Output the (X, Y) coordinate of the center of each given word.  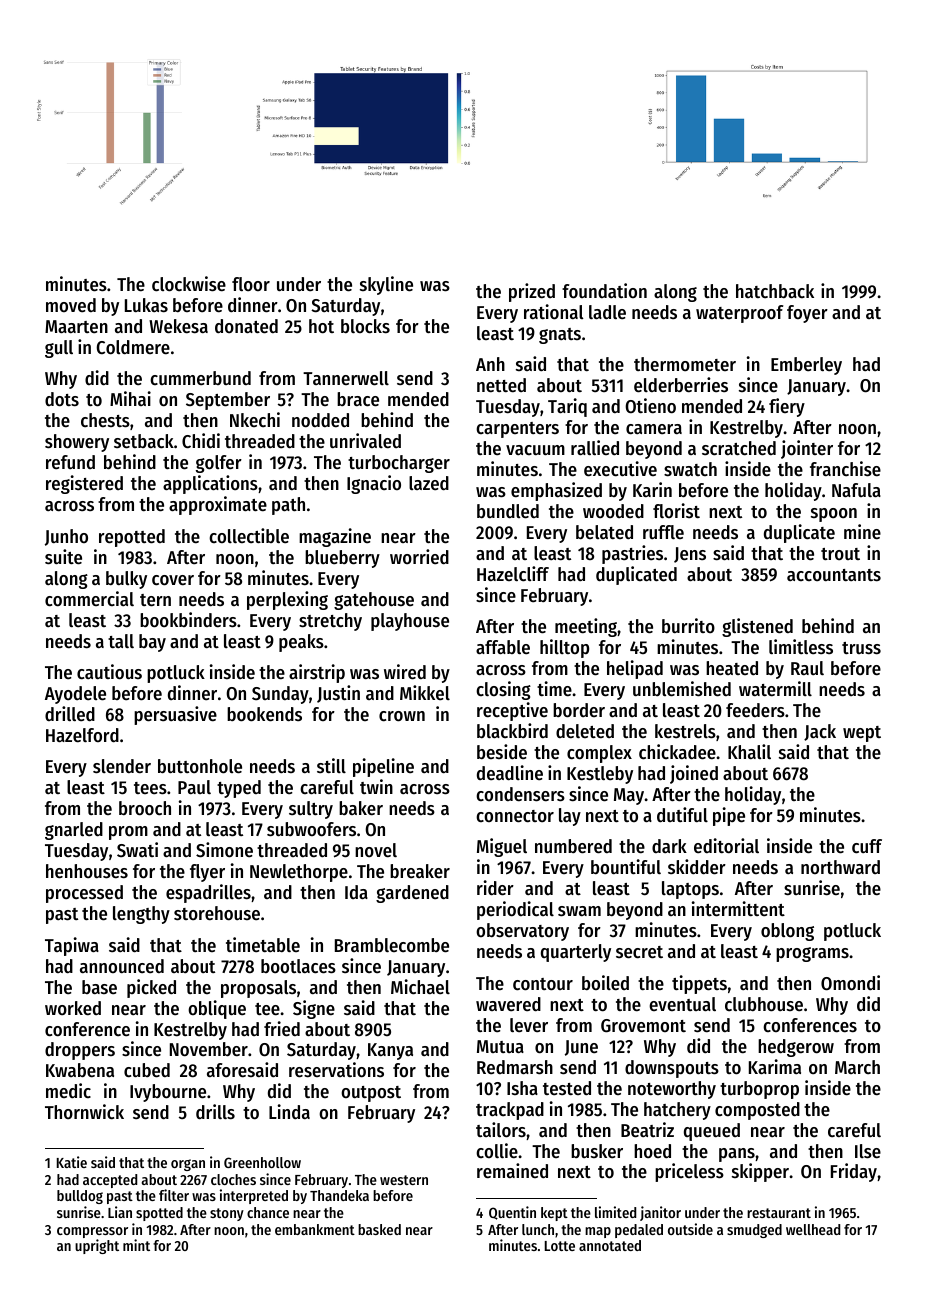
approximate (218, 505)
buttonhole (200, 766)
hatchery (677, 1111)
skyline (386, 285)
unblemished (682, 689)
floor (251, 284)
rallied (595, 448)
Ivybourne (168, 1093)
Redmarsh (515, 1067)
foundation (604, 291)
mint (136, 1245)
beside (502, 752)
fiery (787, 407)
